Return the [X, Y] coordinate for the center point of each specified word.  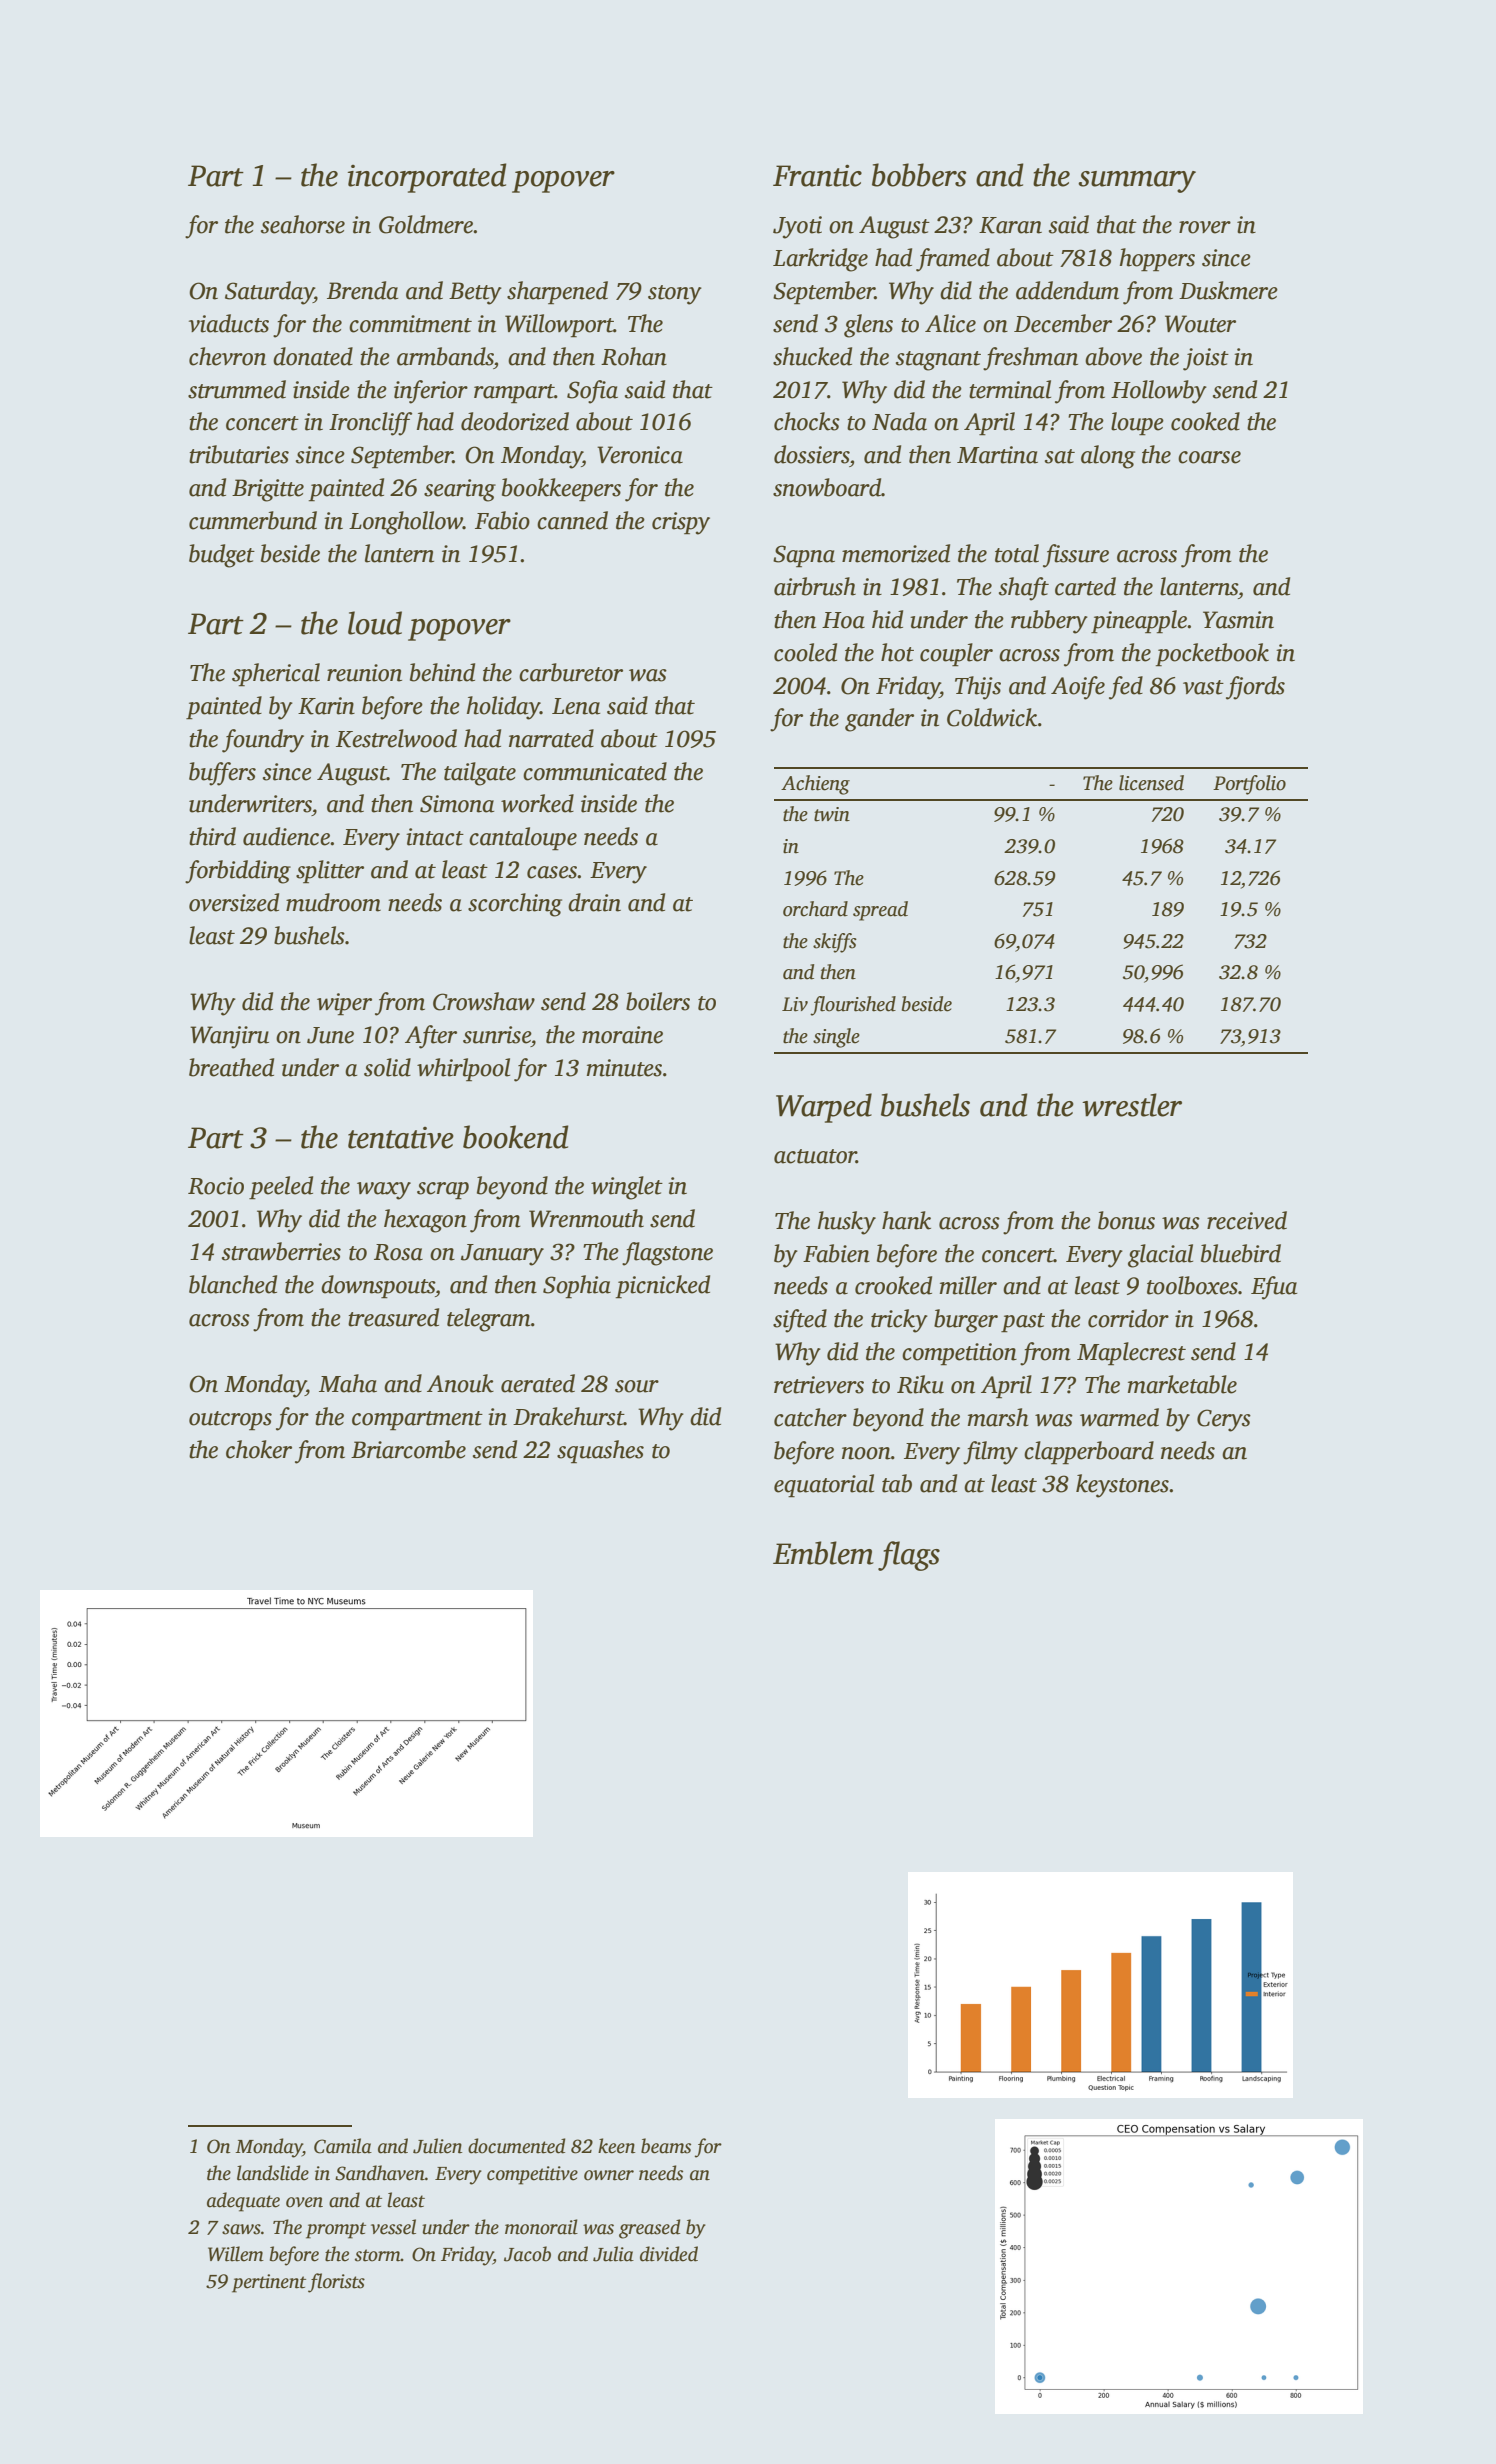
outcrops [230, 1421]
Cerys [1224, 1420]
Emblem [823, 1553]
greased [650, 2229]
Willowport [559, 326]
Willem [236, 2254]
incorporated [427, 178]
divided [669, 2254]
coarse [1209, 457]
